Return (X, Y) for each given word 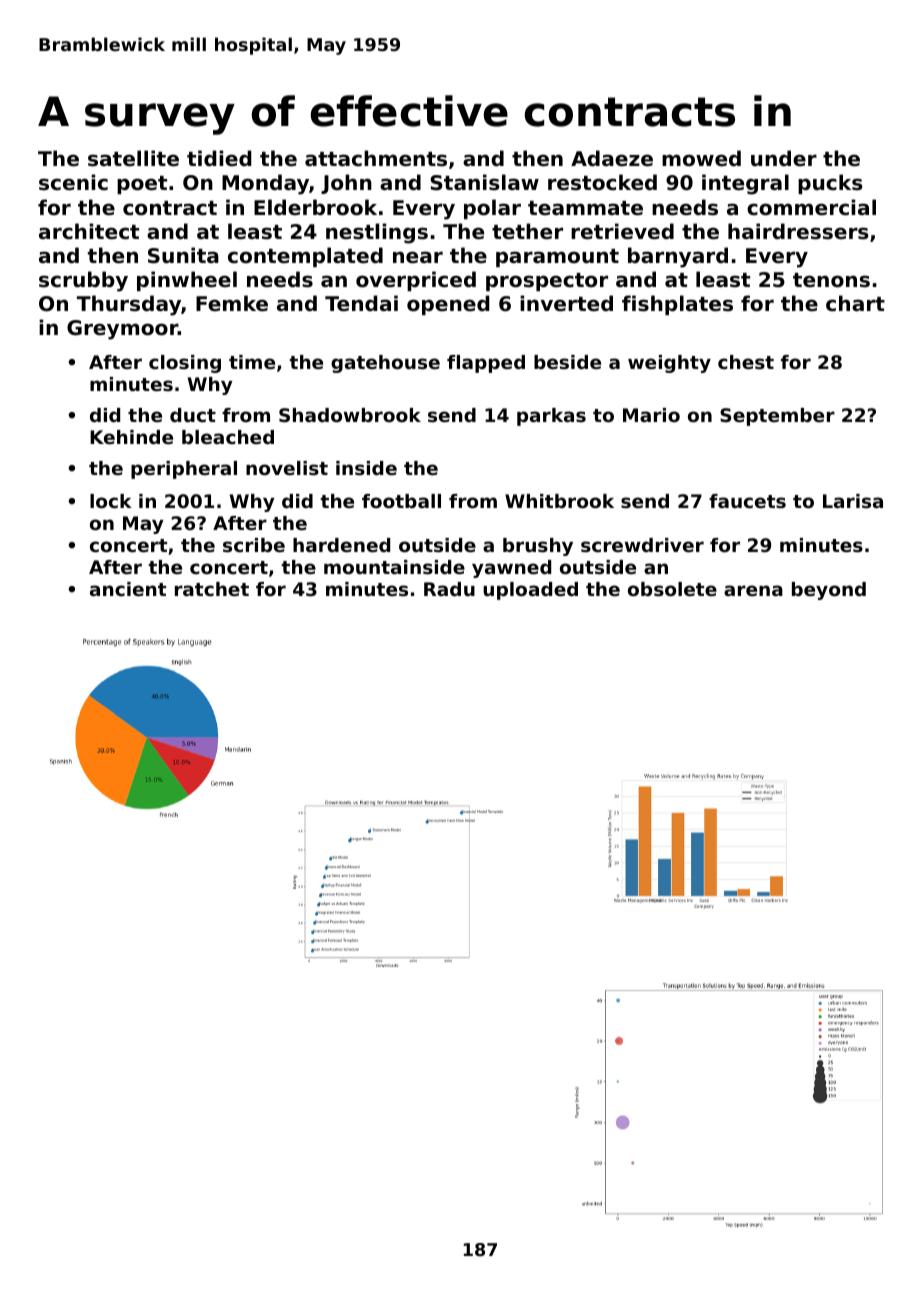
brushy (538, 547)
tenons (831, 280)
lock (111, 501)
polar (492, 209)
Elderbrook (315, 207)
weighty (669, 364)
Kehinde (131, 437)
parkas (551, 417)
